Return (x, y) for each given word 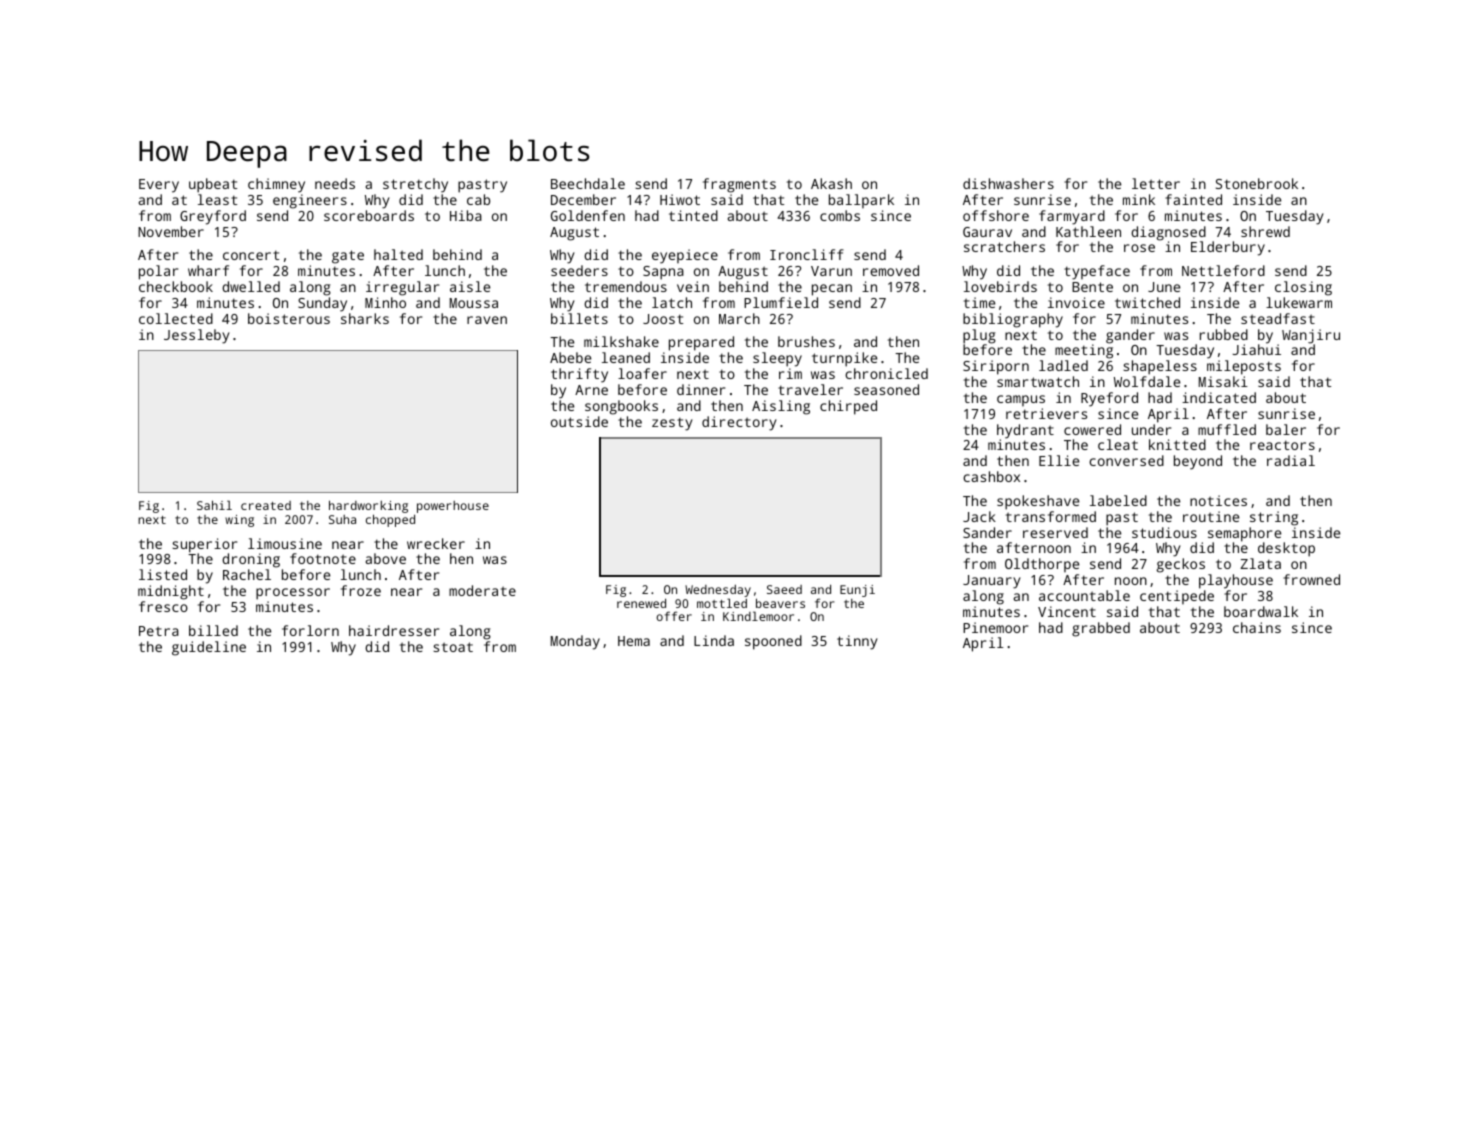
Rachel (247, 574)
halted (398, 254)
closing (1303, 288)
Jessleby (197, 336)
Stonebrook (1257, 183)
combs (840, 215)
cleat (1118, 444)
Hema (634, 641)
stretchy (415, 185)
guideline (209, 648)
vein (693, 286)
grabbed (1101, 629)
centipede (1177, 597)
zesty (672, 424)
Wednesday (718, 590)
